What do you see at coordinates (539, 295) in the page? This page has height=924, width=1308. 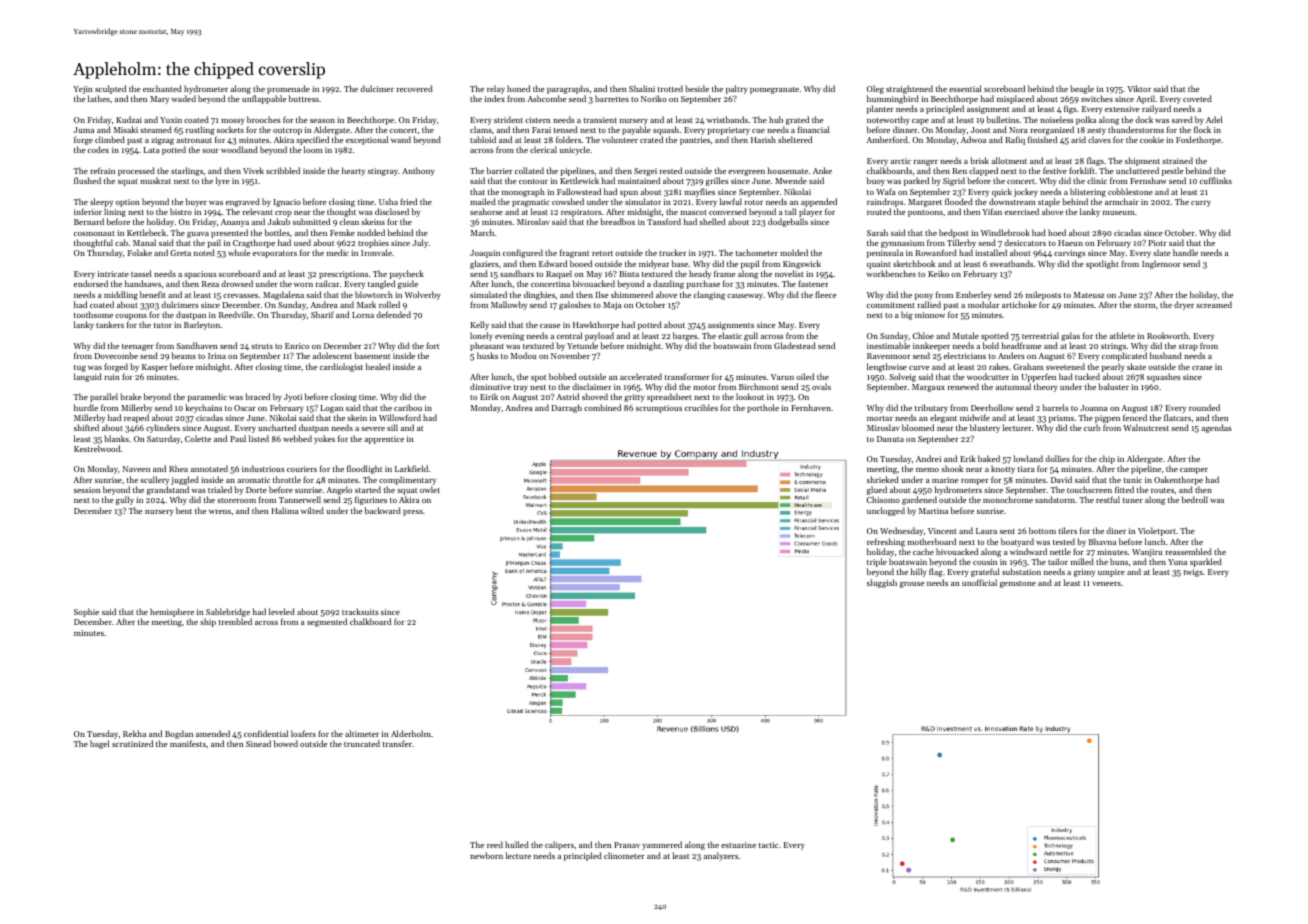 I see `dinghies` at bounding box center [539, 295].
